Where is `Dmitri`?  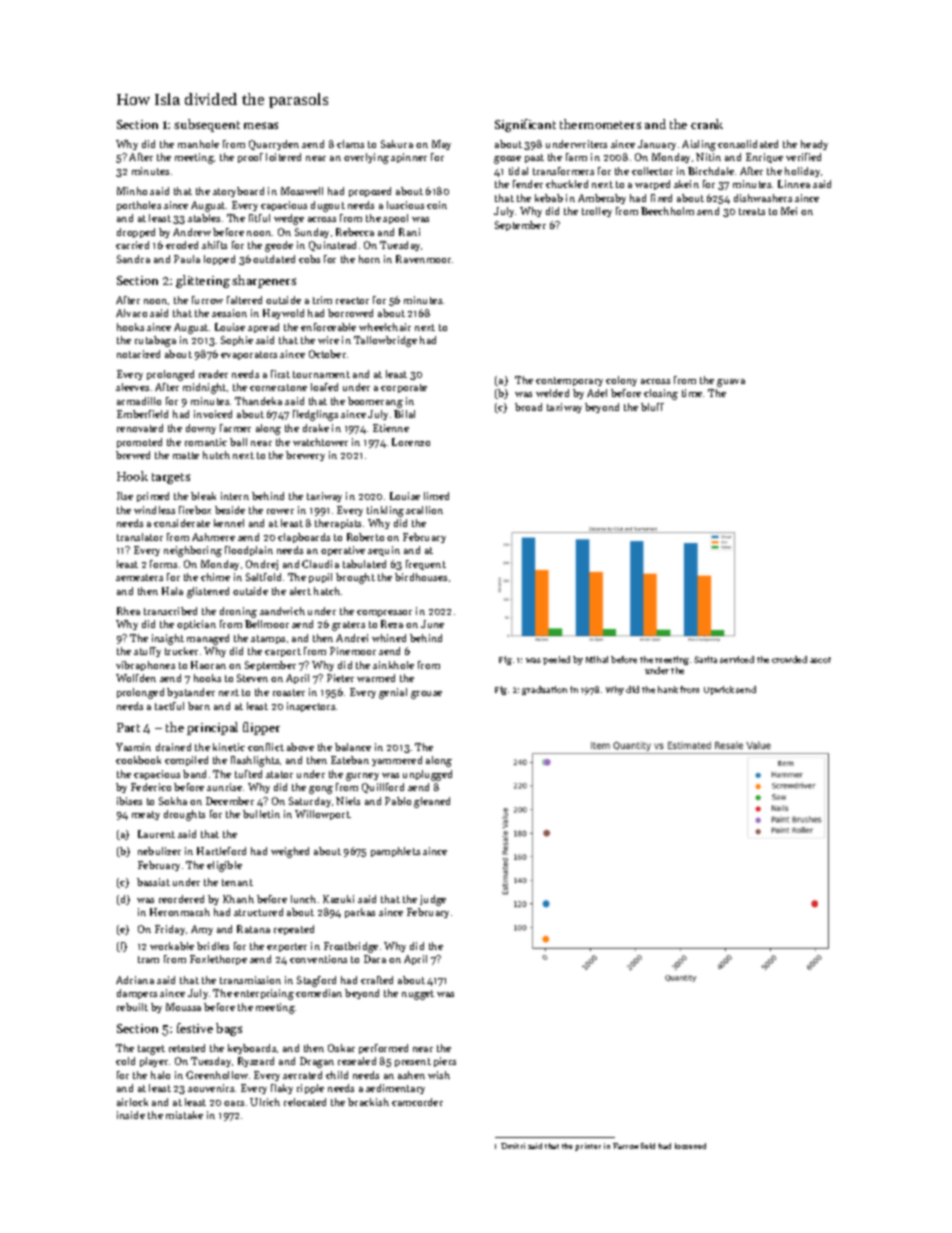
Dmitri is located at coordinates (513, 1146).
